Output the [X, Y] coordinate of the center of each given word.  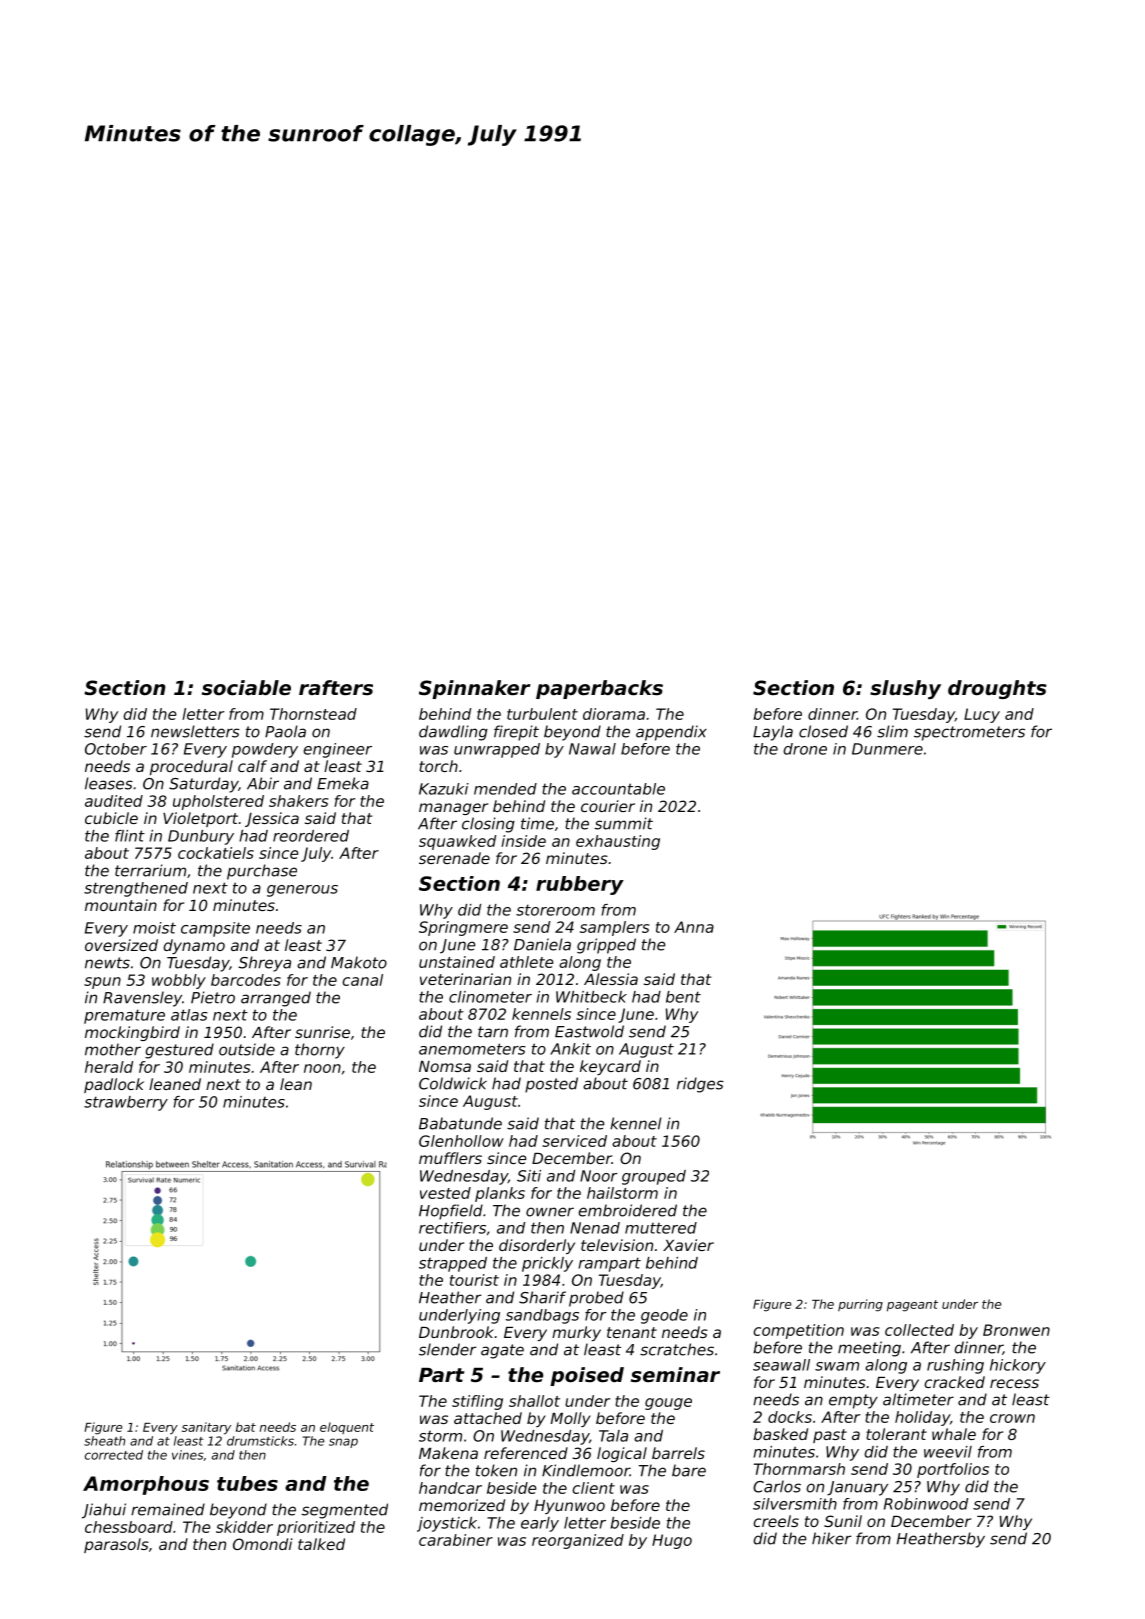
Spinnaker [475, 689]
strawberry [126, 1103]
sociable [246, 688]
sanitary [206, 1428]
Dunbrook [456, 1332]
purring [860, 1305]
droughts [997, 689]
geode [664, 1316]
